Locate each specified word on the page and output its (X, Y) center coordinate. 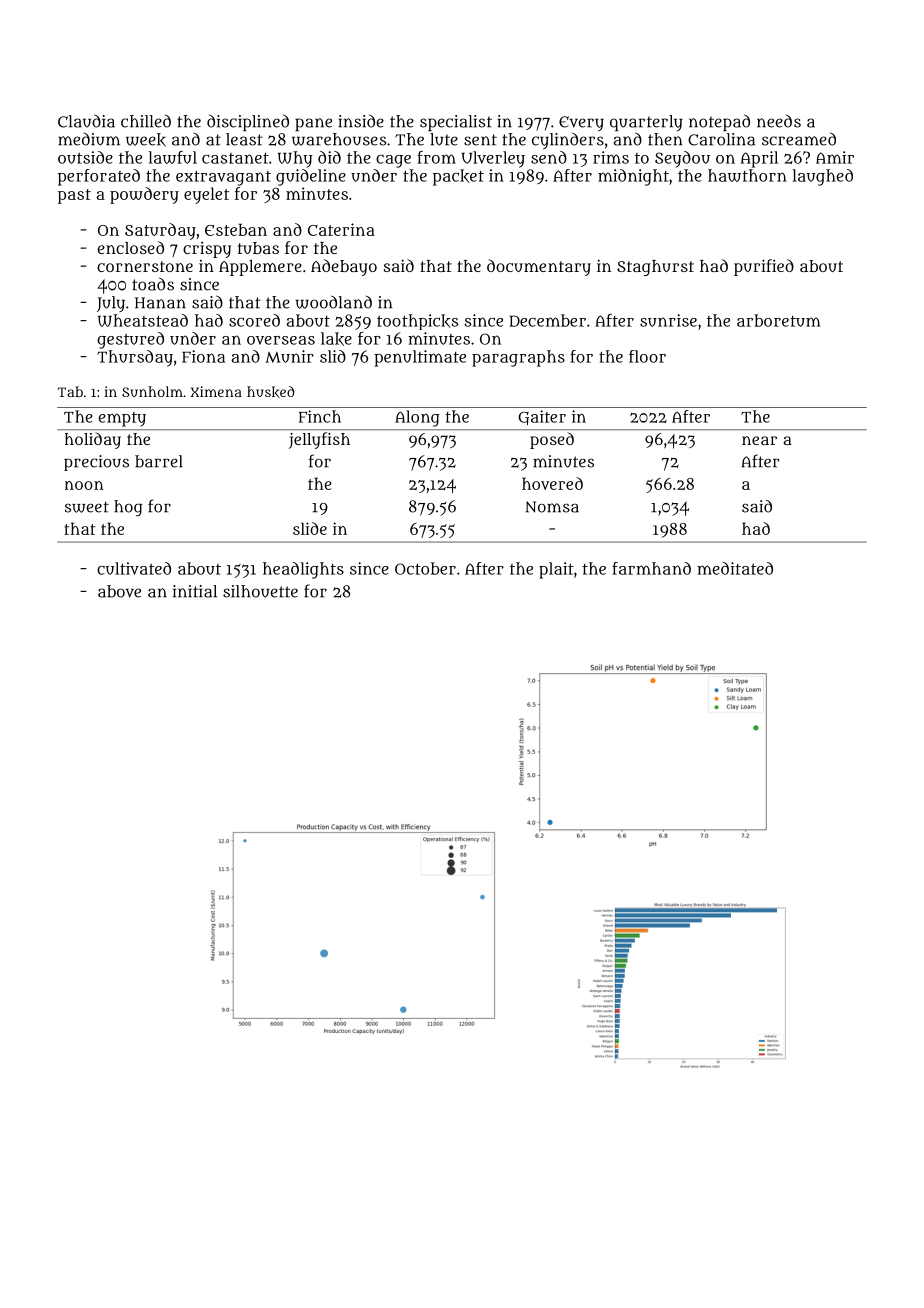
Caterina (341, 229)
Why (295, 159)
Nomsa (552, 507)
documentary (539, 267)
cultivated (134, 568)
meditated (735, 568)
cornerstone (145, 266)
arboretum (779, 320)
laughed (823, 177)
